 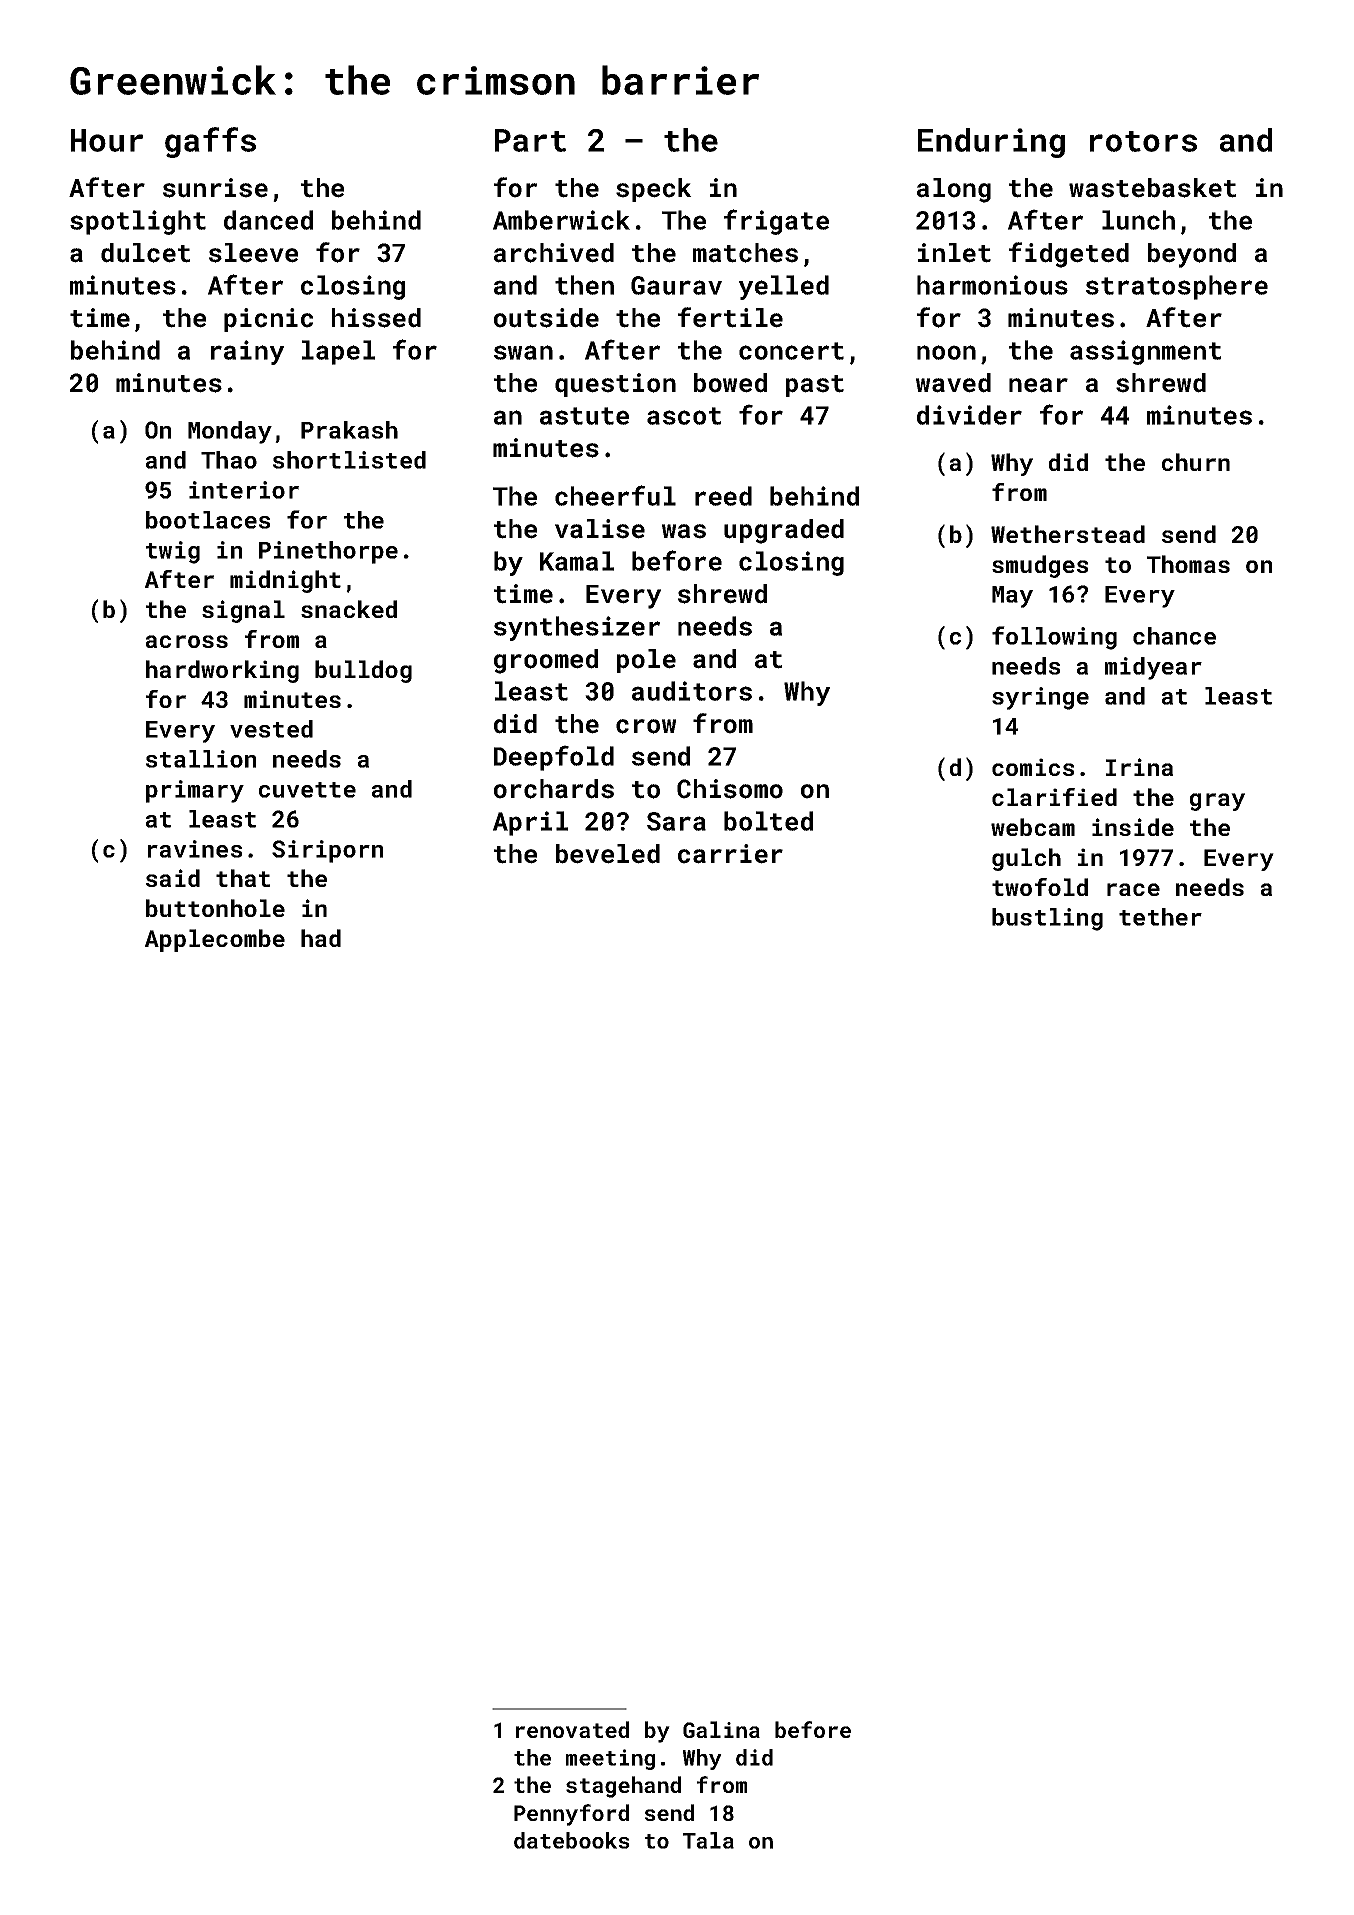 I want to click on yelled, so click(x=784, y=287).
